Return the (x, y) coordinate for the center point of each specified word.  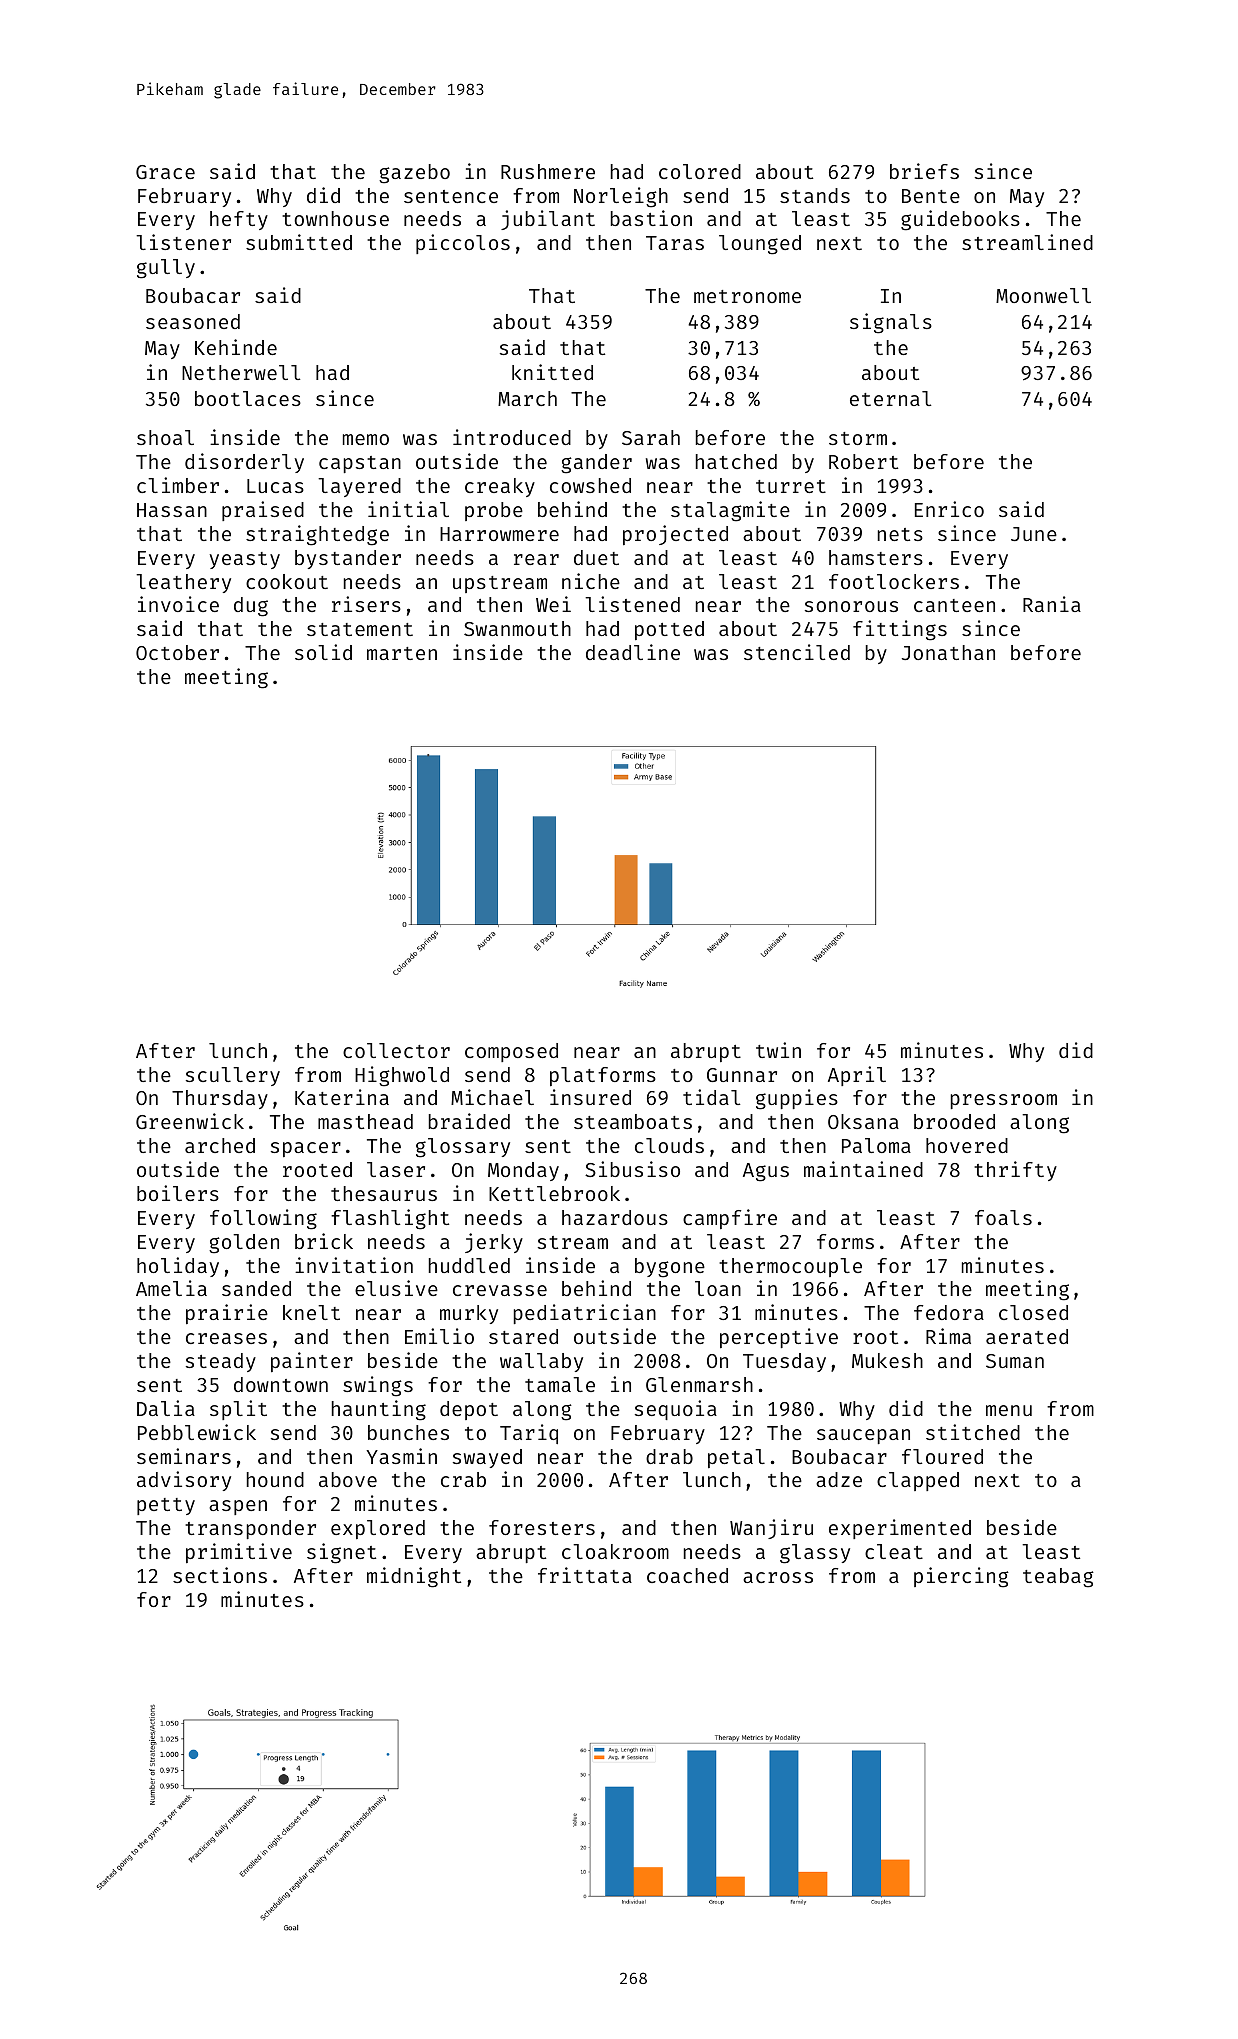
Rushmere (548, 171)
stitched (973, 1432)
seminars (184, 1456)
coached (687, 1575)
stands (815, 195)
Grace (165, 172)
